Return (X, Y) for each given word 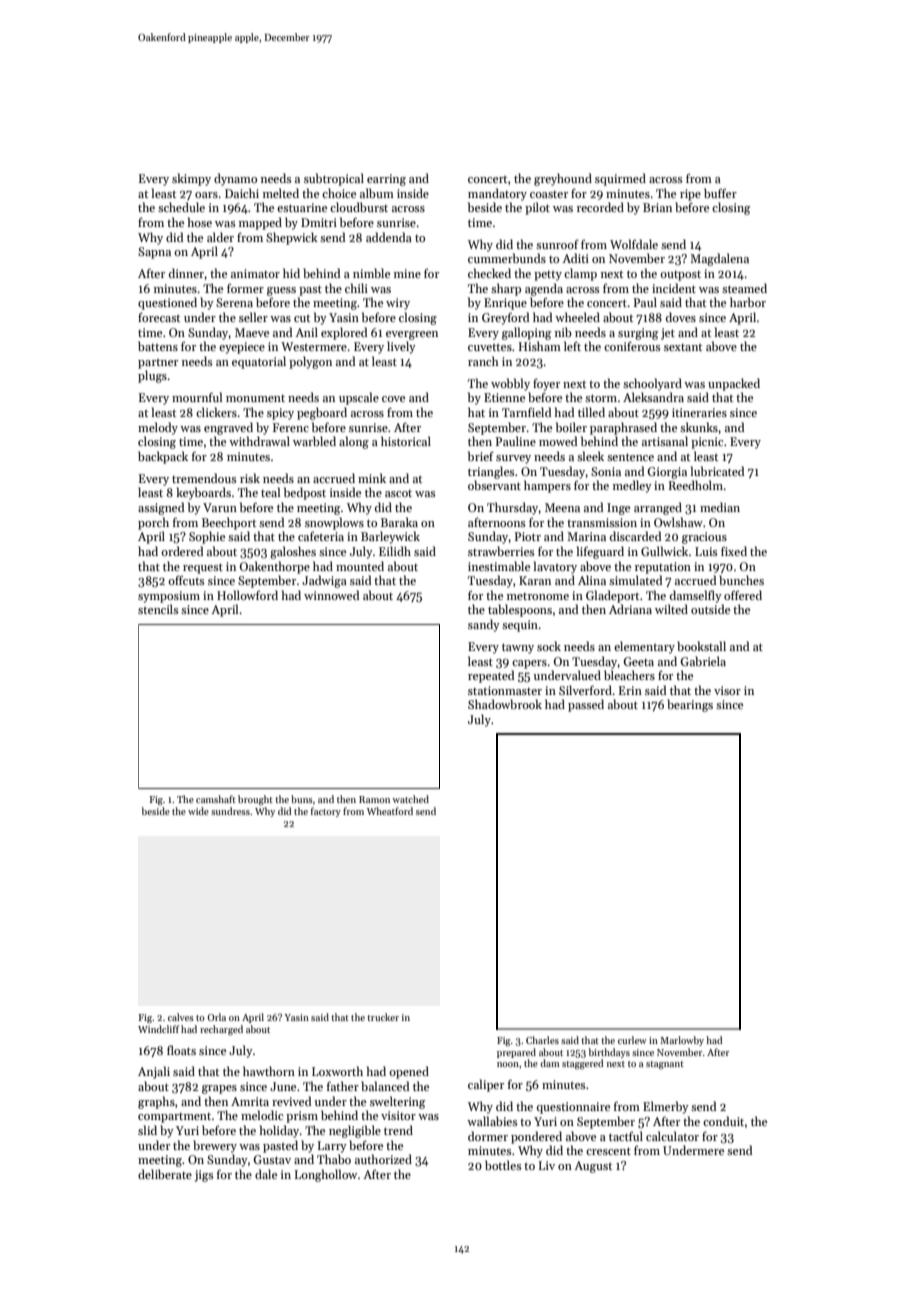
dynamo (235, 179)
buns (302, 799)
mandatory (497, 194)
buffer (720, 193)
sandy (484, 625)
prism (302, 1117)
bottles (503, 1165)
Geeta (638, 661)
